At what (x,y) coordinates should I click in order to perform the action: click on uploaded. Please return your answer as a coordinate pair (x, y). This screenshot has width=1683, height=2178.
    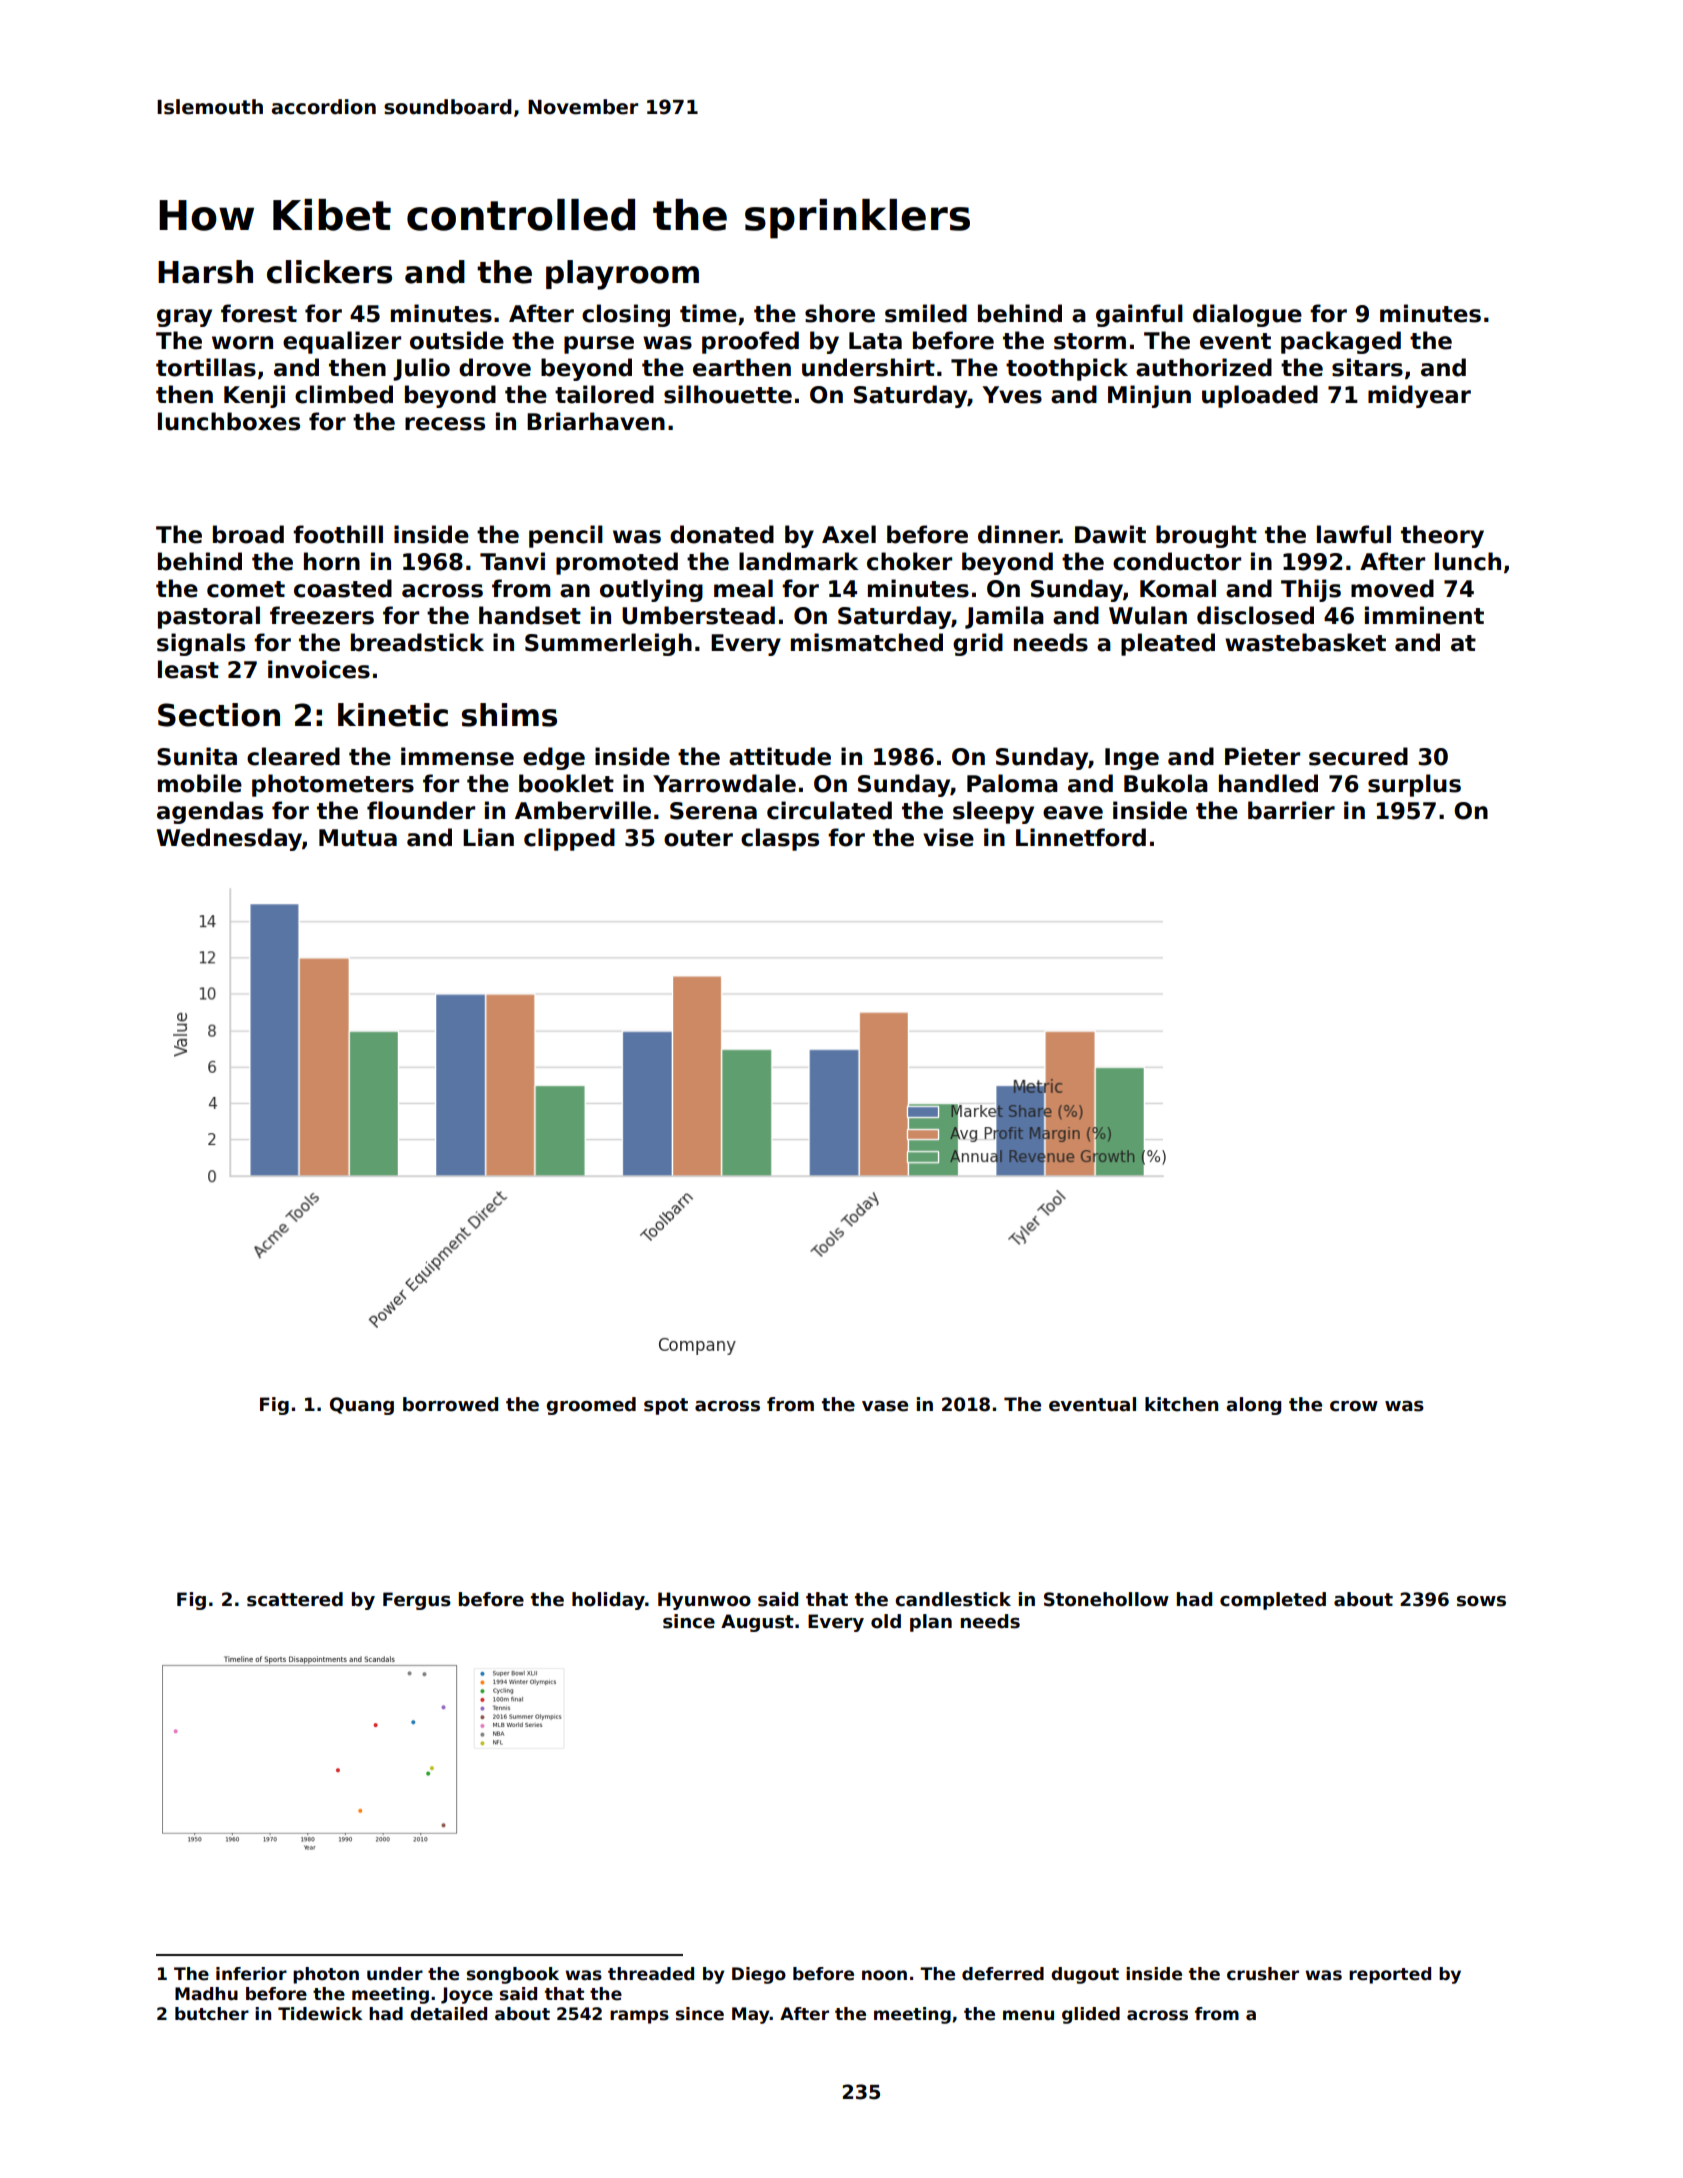
    Looking at the image, I should click on (1260, 396).
